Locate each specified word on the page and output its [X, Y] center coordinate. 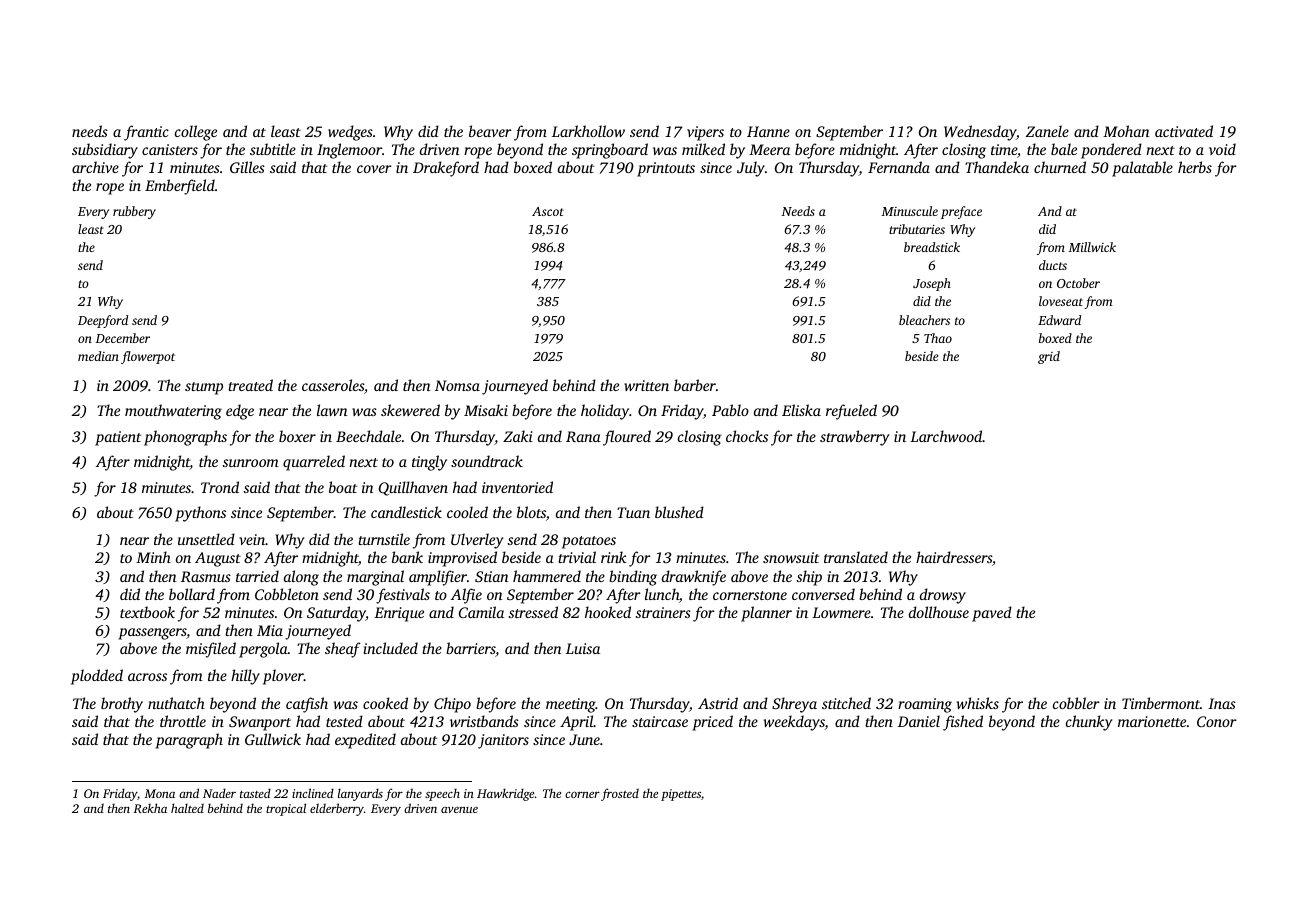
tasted [255, 793]
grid [1049, 357]
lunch [662, 594]
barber [695, 385]
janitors [503, 741]
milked [703, 149]
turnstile [384, 539]
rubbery [134, 212]
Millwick [1092, 247]
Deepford [103, 321]
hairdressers [954, 557]
